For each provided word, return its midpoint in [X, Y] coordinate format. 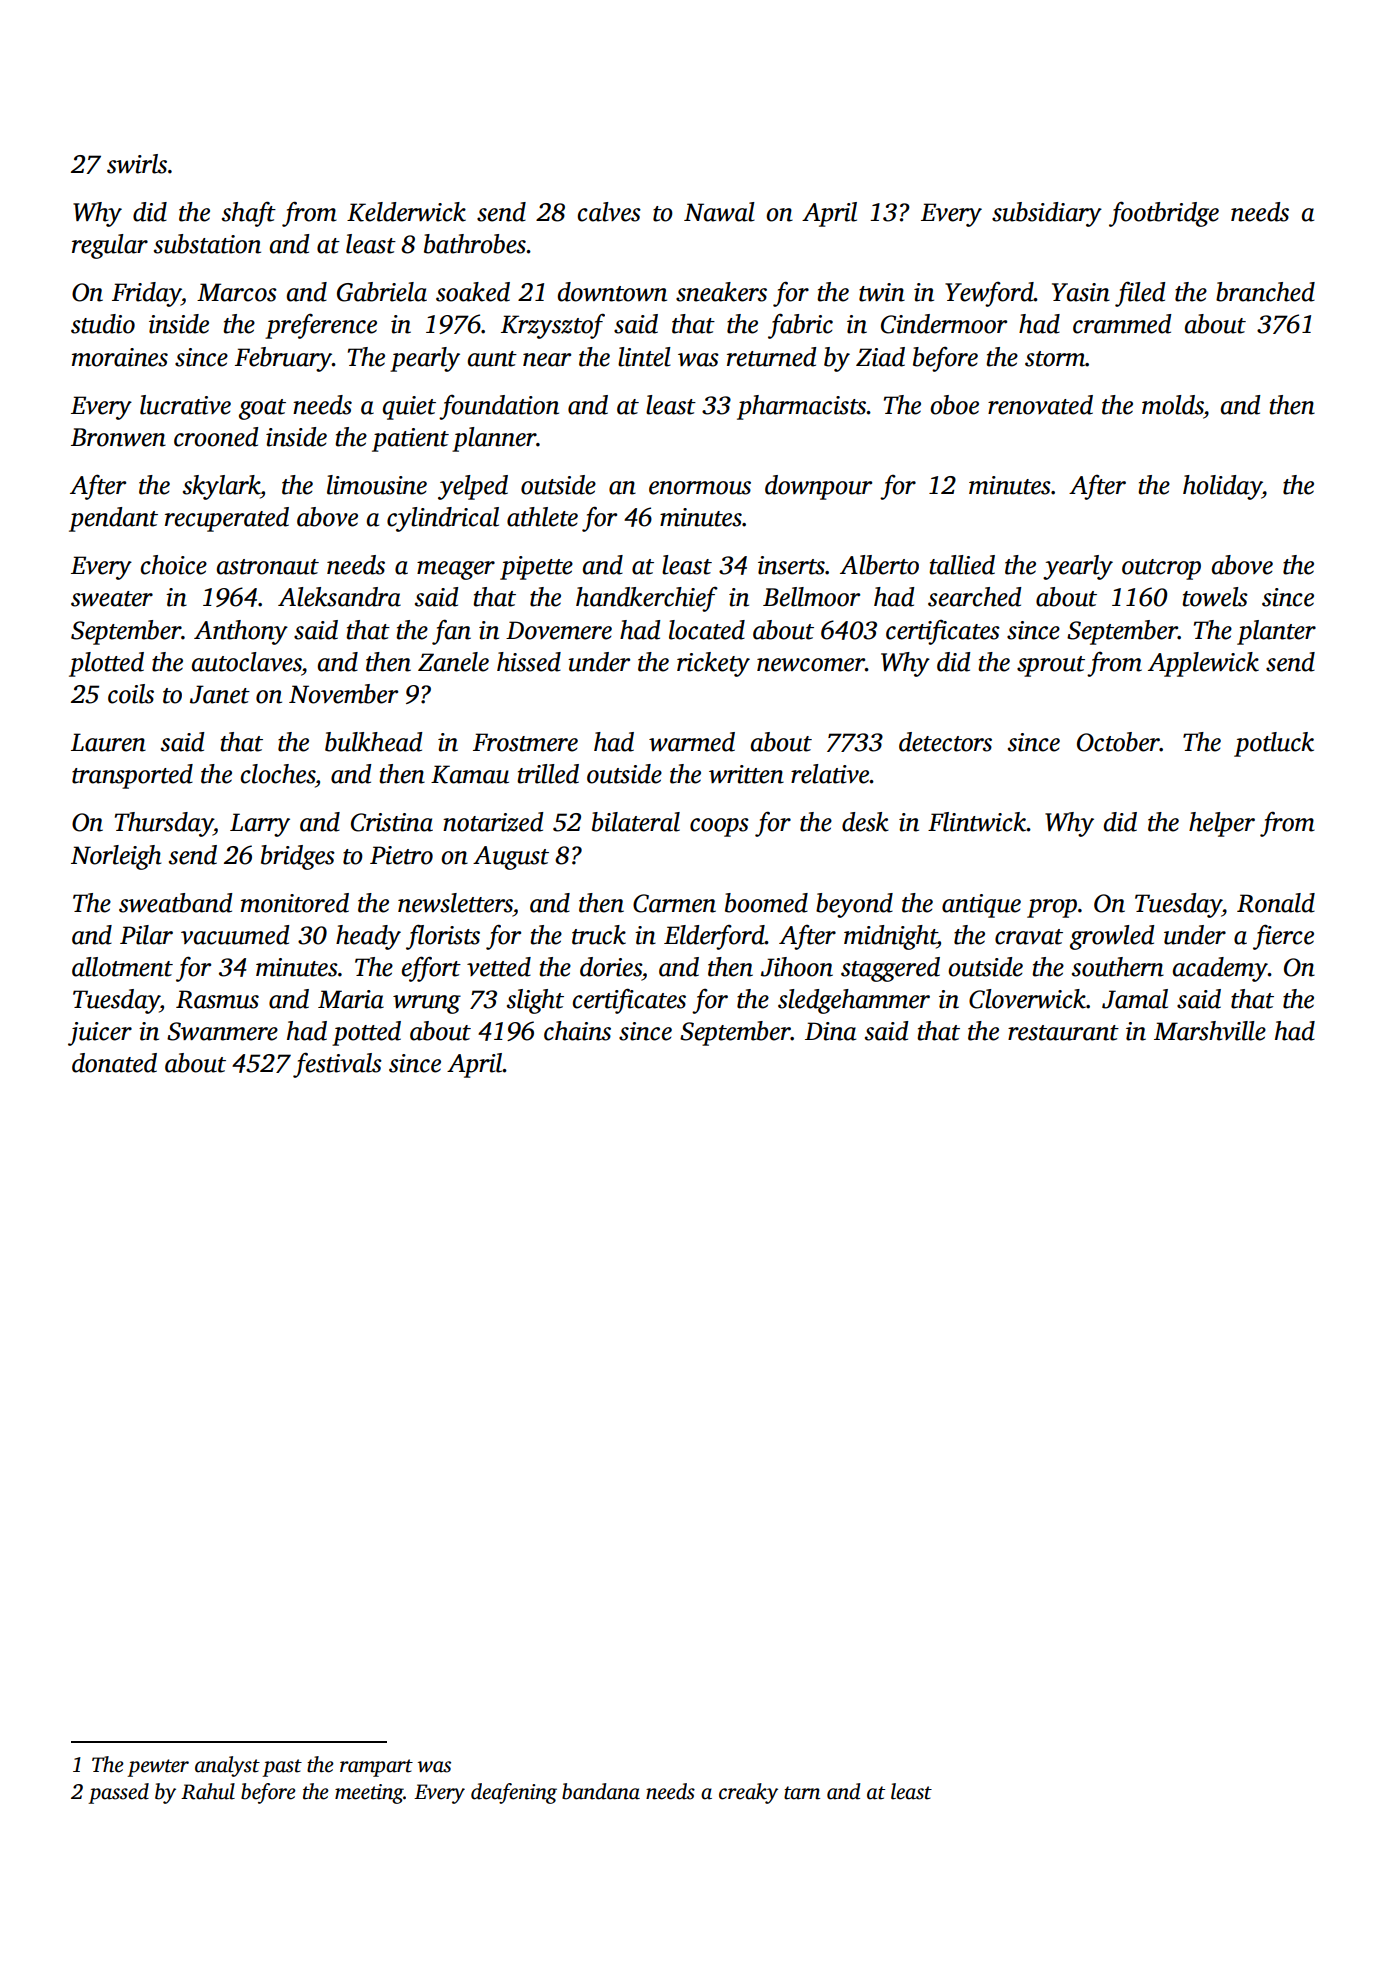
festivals [337, 1065]
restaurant [1063, 1033]
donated [114, 1063]
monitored [295, 903]
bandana [601, 1791]
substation [207, 244]
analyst [227, 1766]
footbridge [1164, 214]
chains [577, 1031]
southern [1118, 967]
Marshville [1210, 1031]
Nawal [719, 212]
